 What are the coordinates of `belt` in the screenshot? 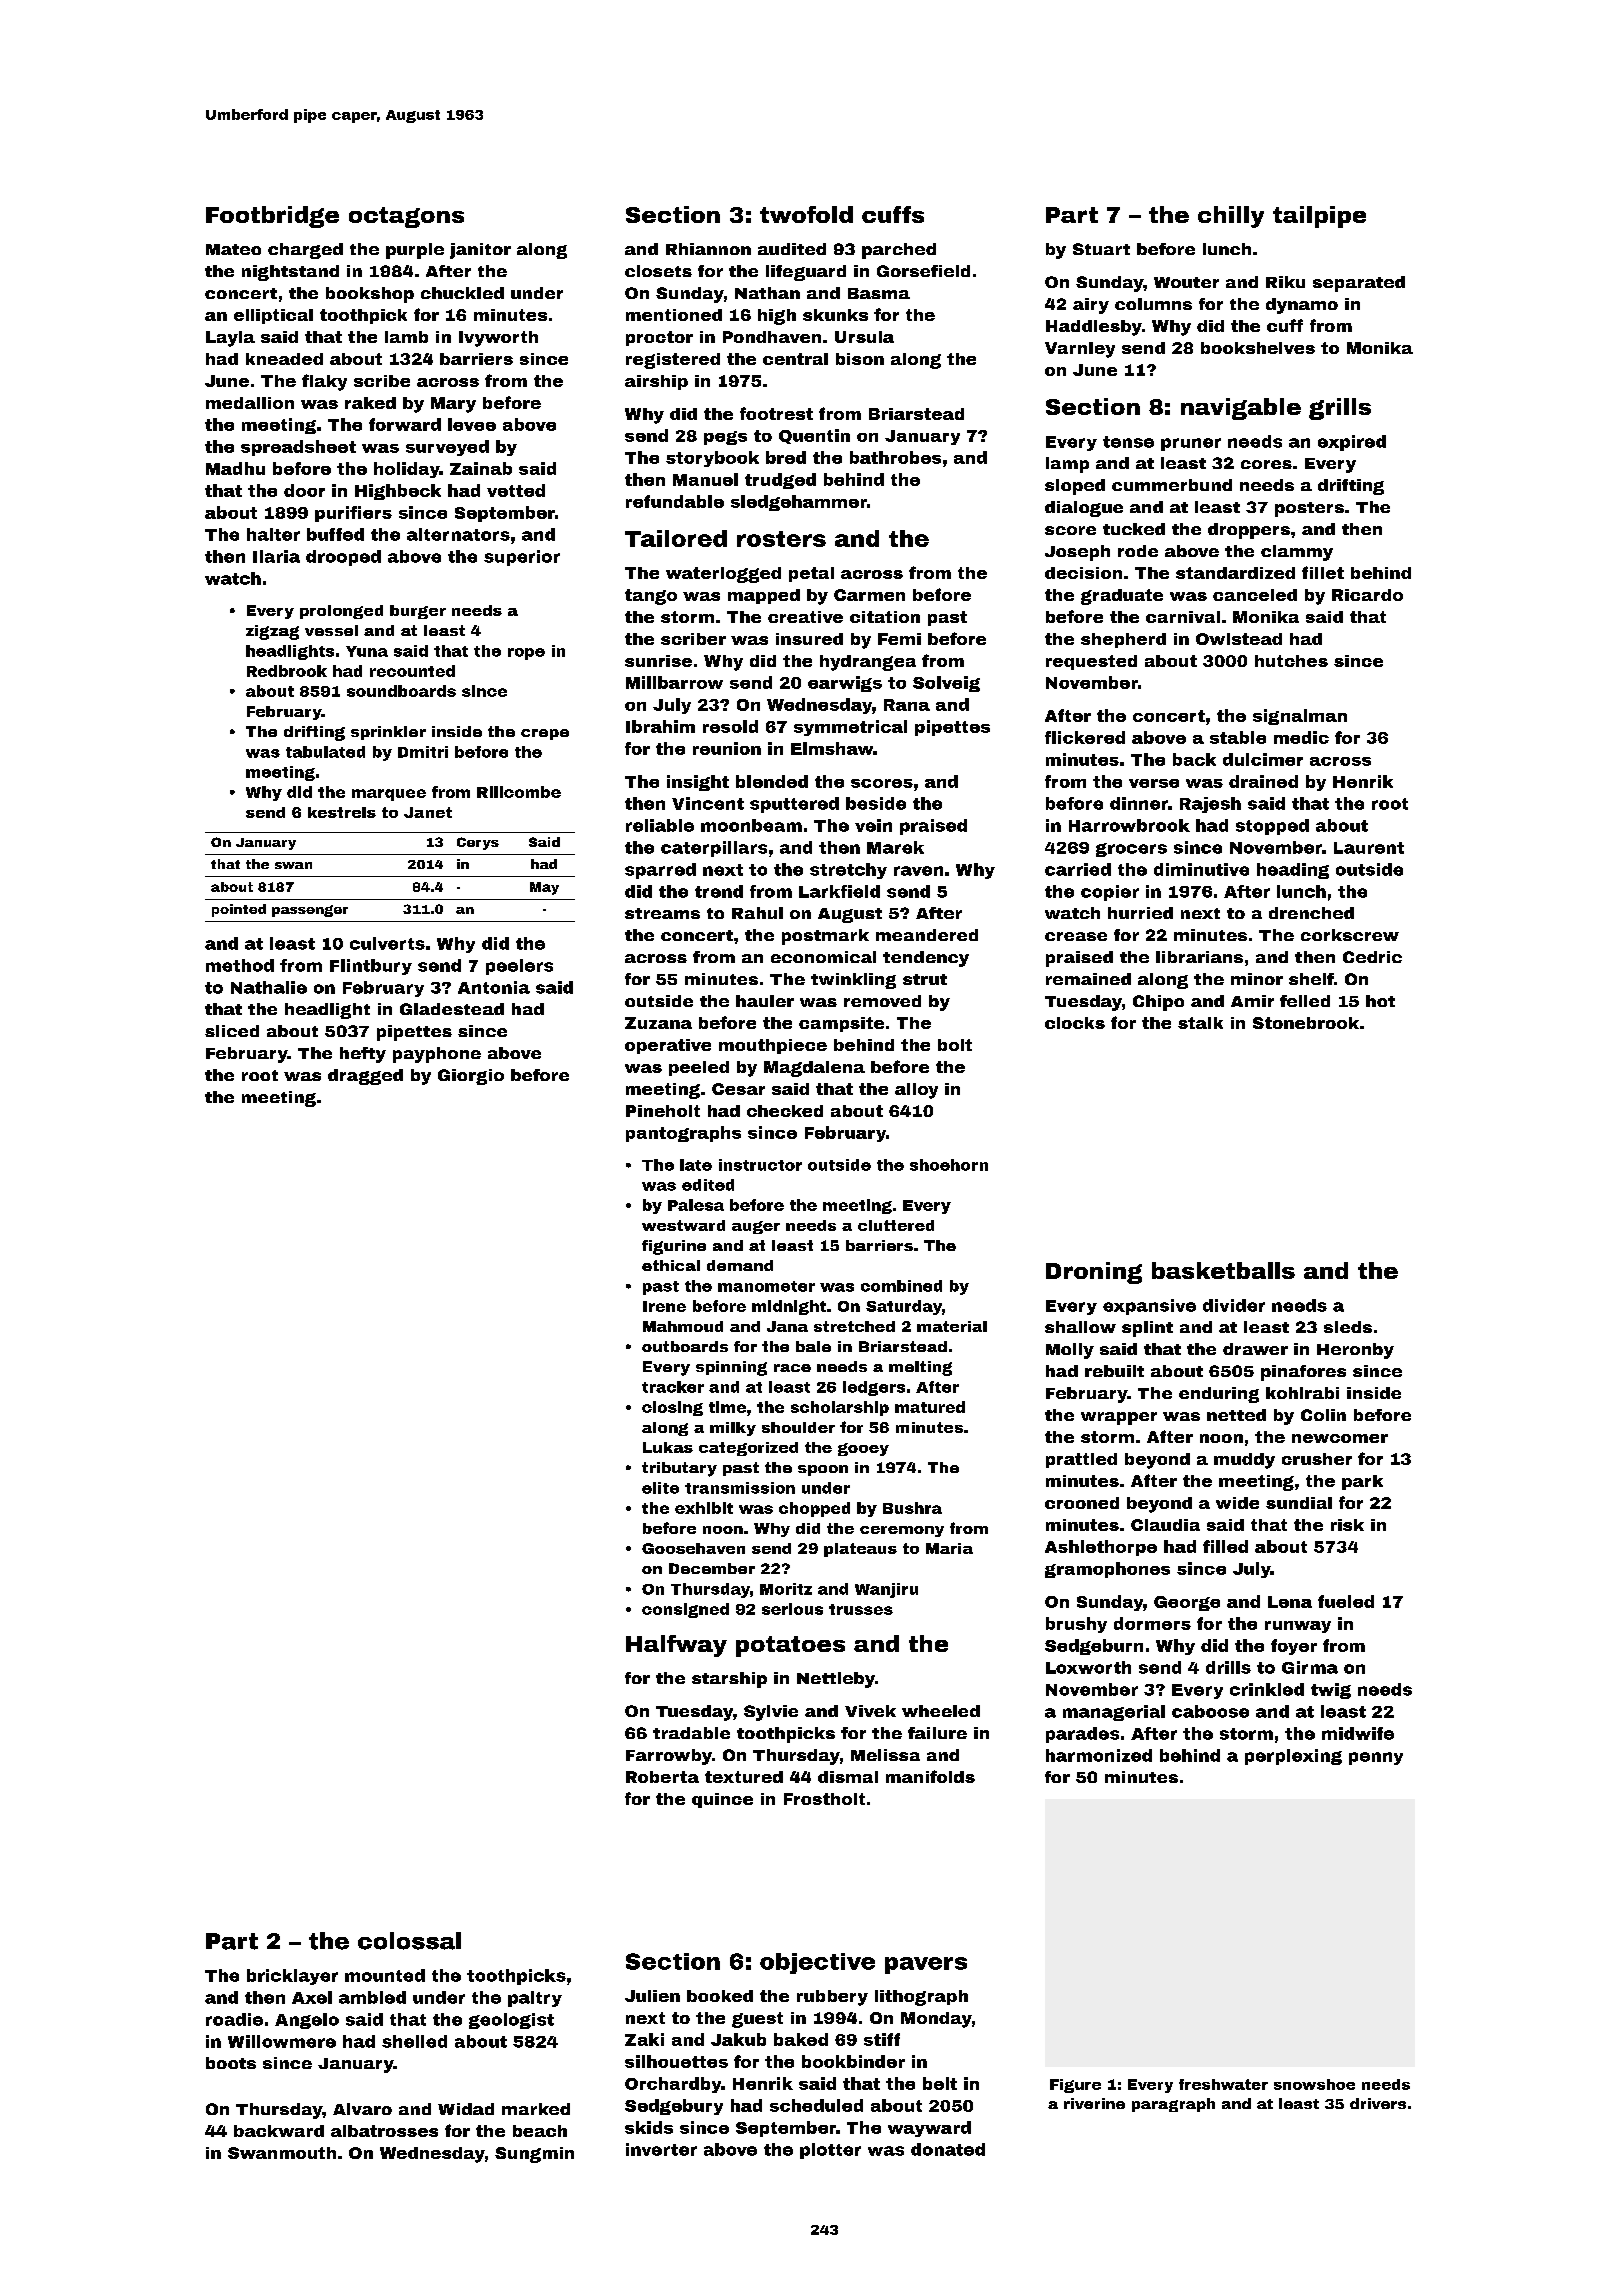 It's located at (940, 2083).
